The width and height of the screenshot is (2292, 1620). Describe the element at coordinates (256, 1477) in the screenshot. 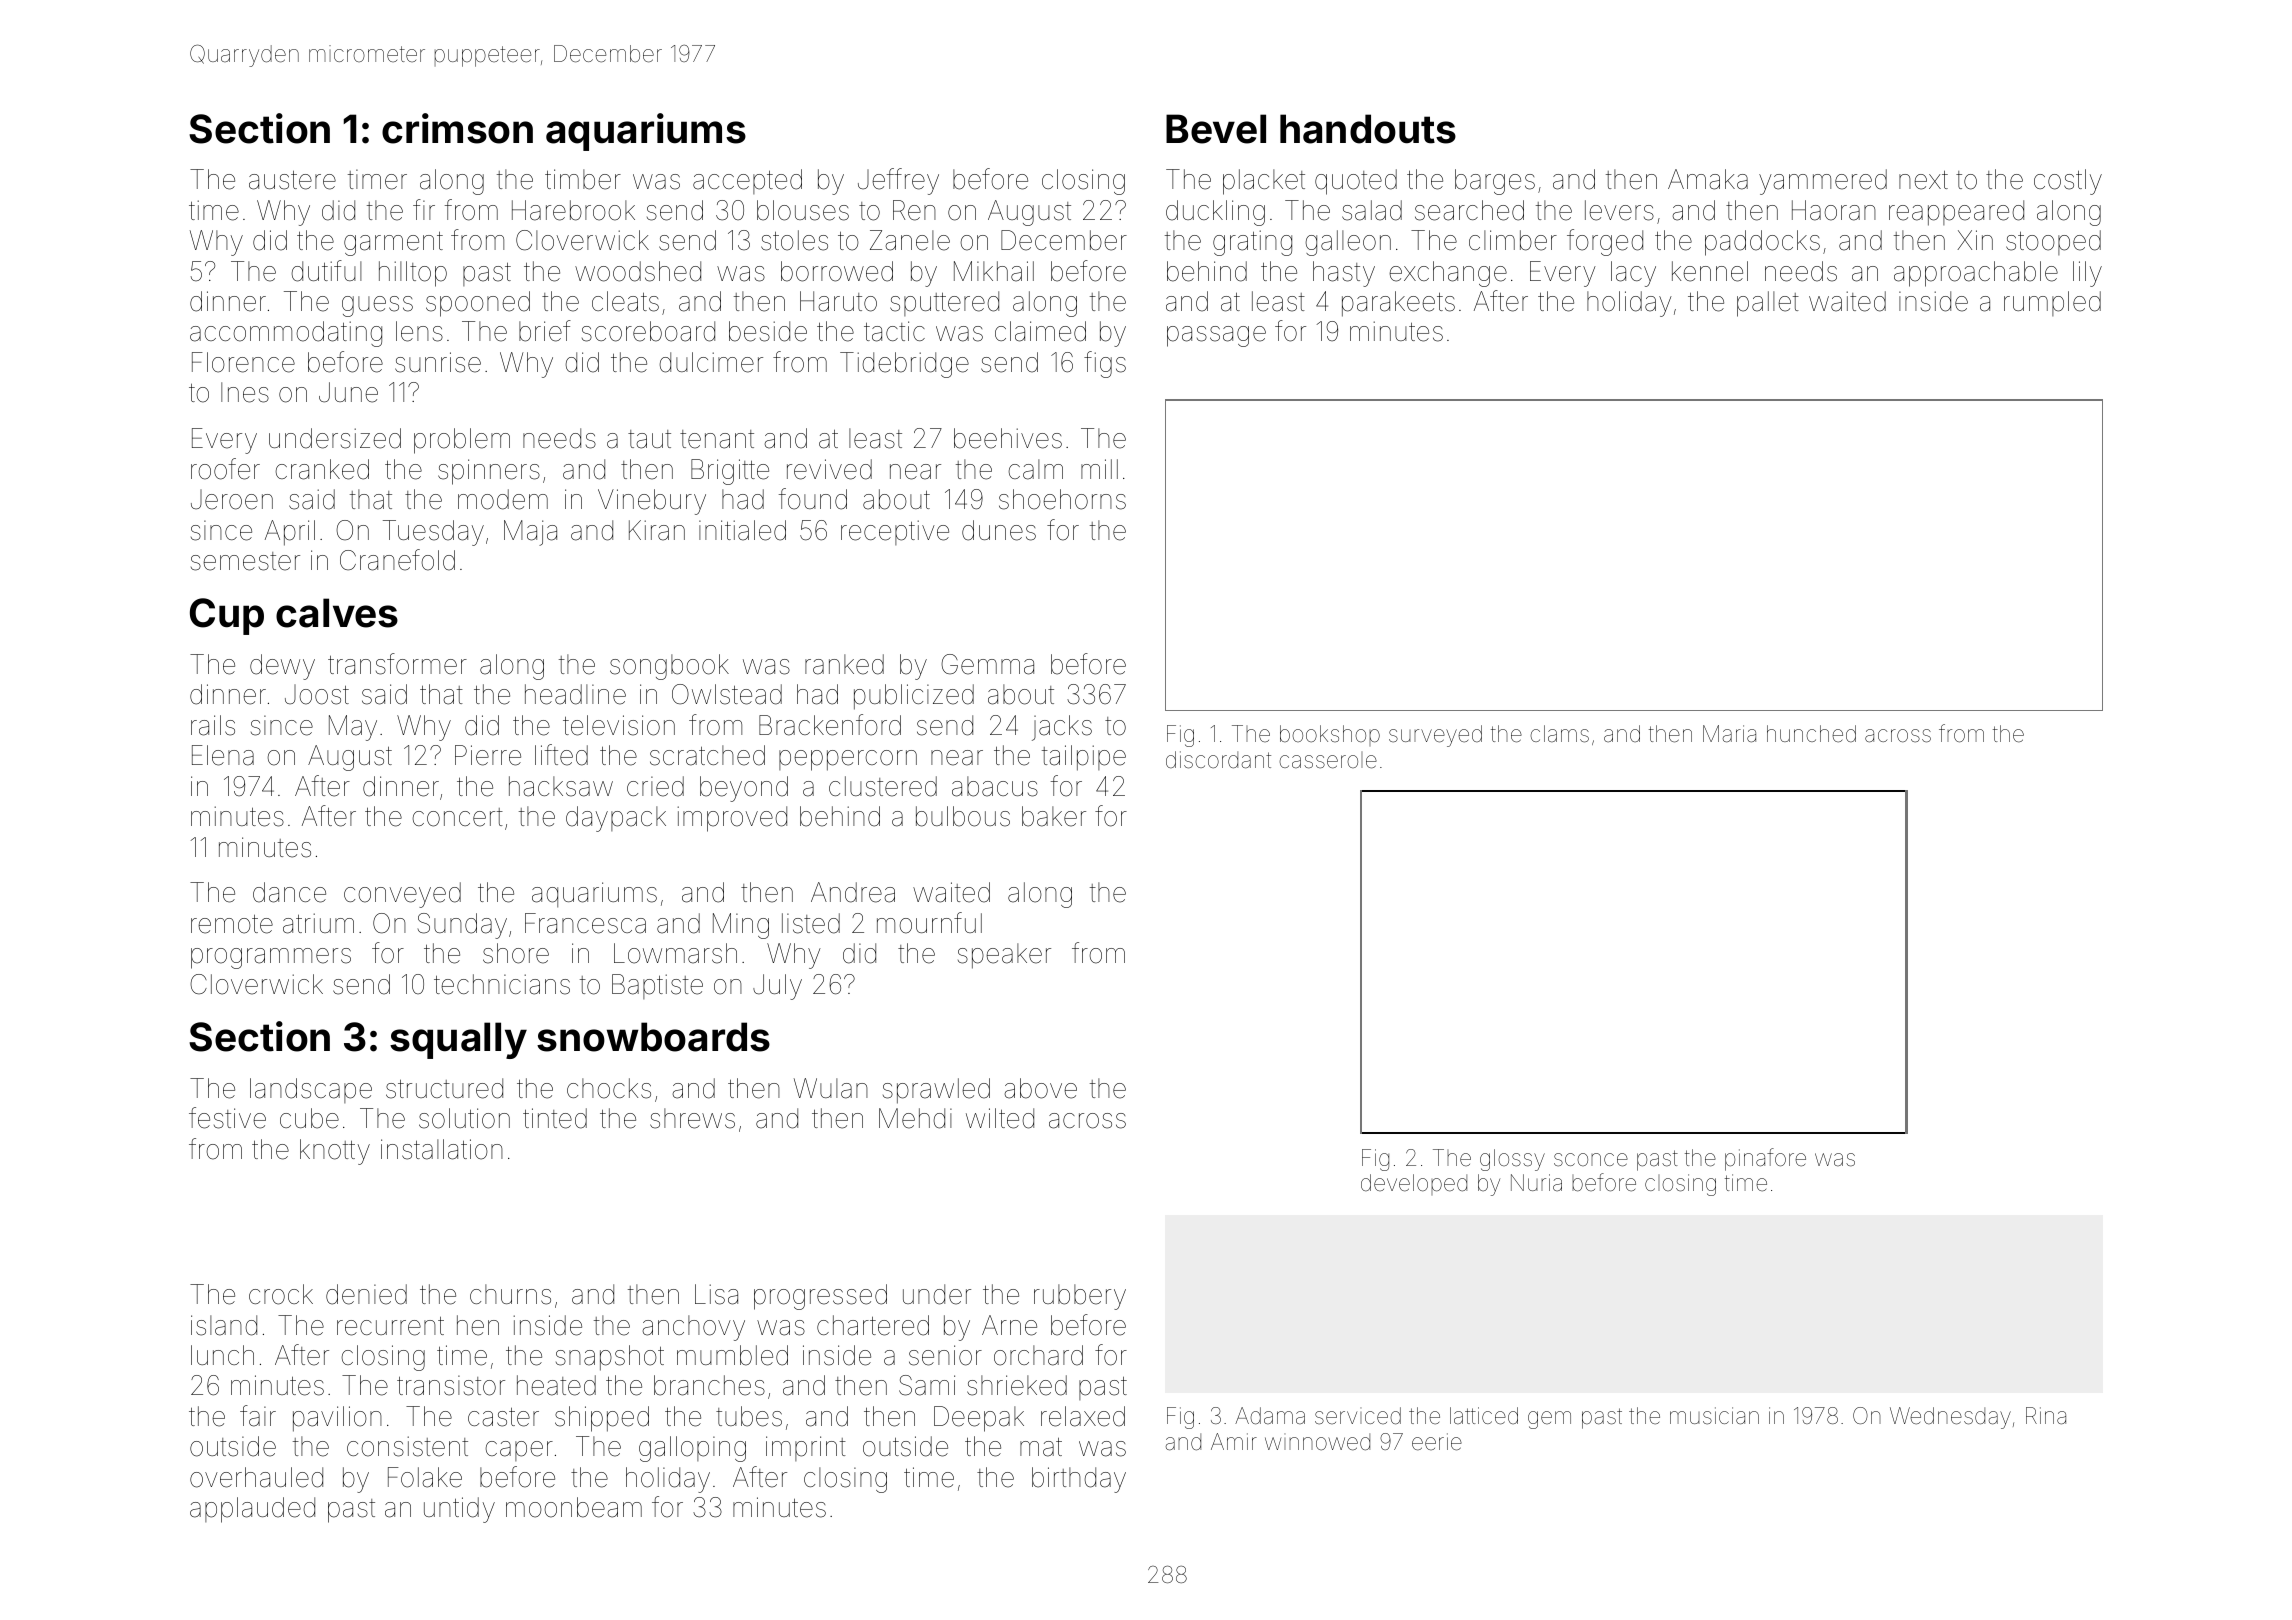

I see `overhauled` at that location.
